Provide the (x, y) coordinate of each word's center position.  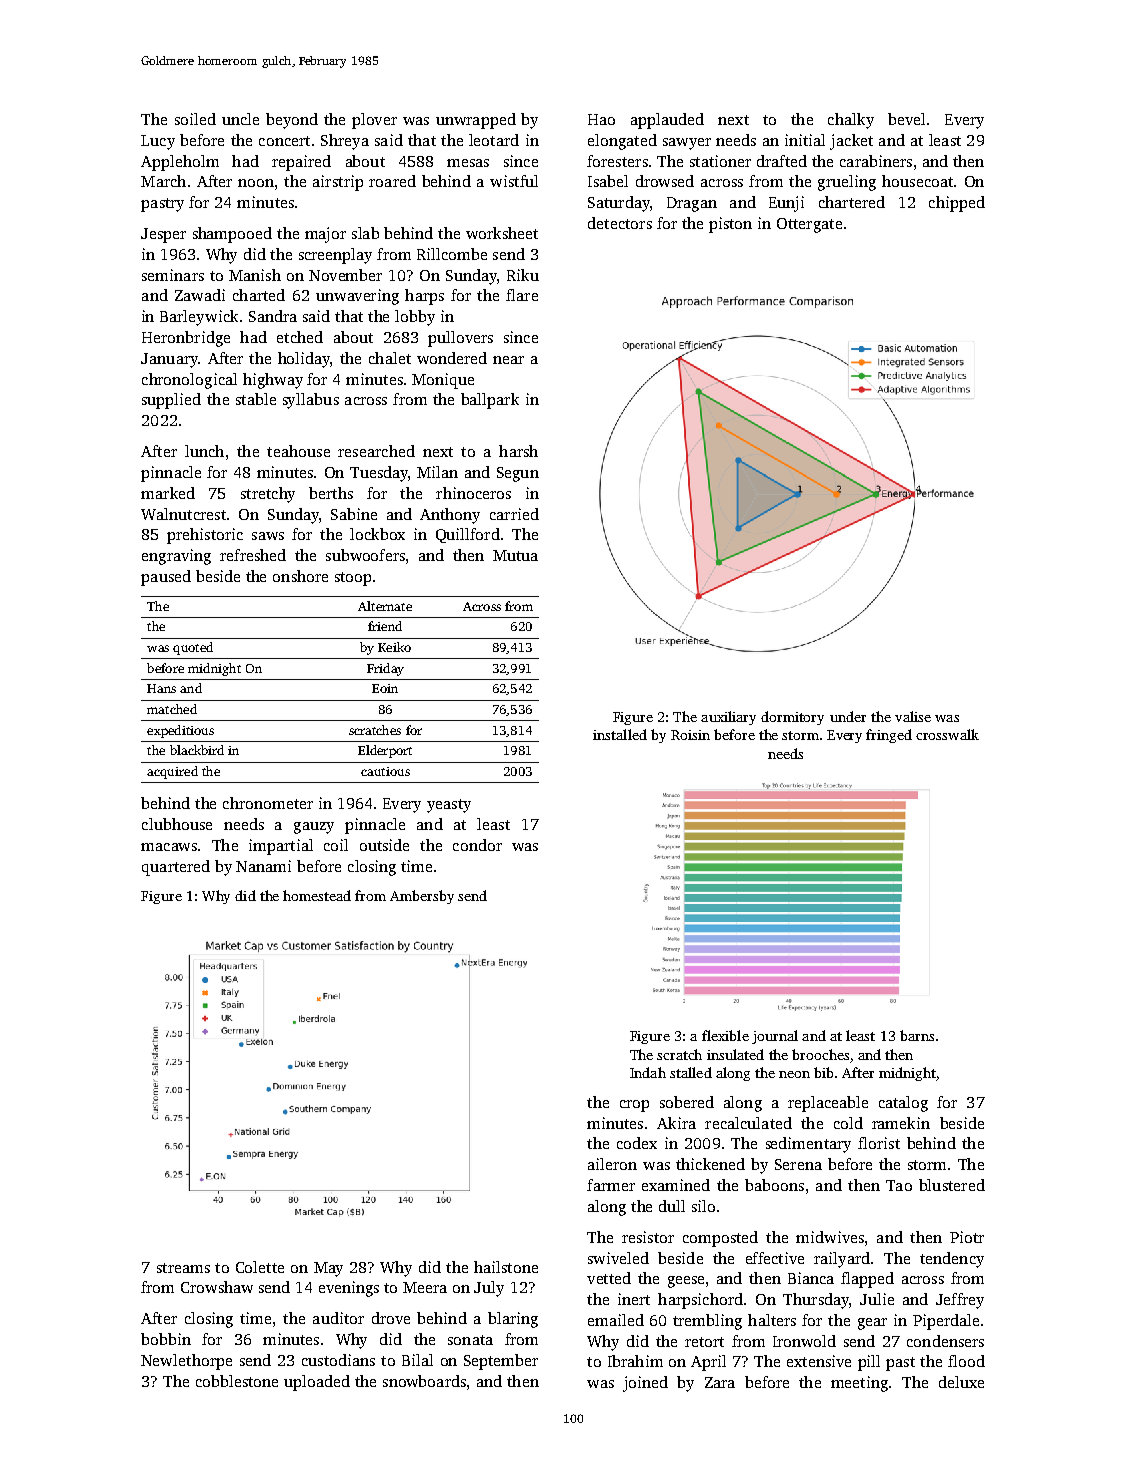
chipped (957, 204)
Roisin (690, 735)
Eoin (385, 688)
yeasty (449, 806)
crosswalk (947, 734)
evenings (349, 1289)
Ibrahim (635, 1361)
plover (374, 121)
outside (384, 845)
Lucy (158, 142)
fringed (889, 736)
